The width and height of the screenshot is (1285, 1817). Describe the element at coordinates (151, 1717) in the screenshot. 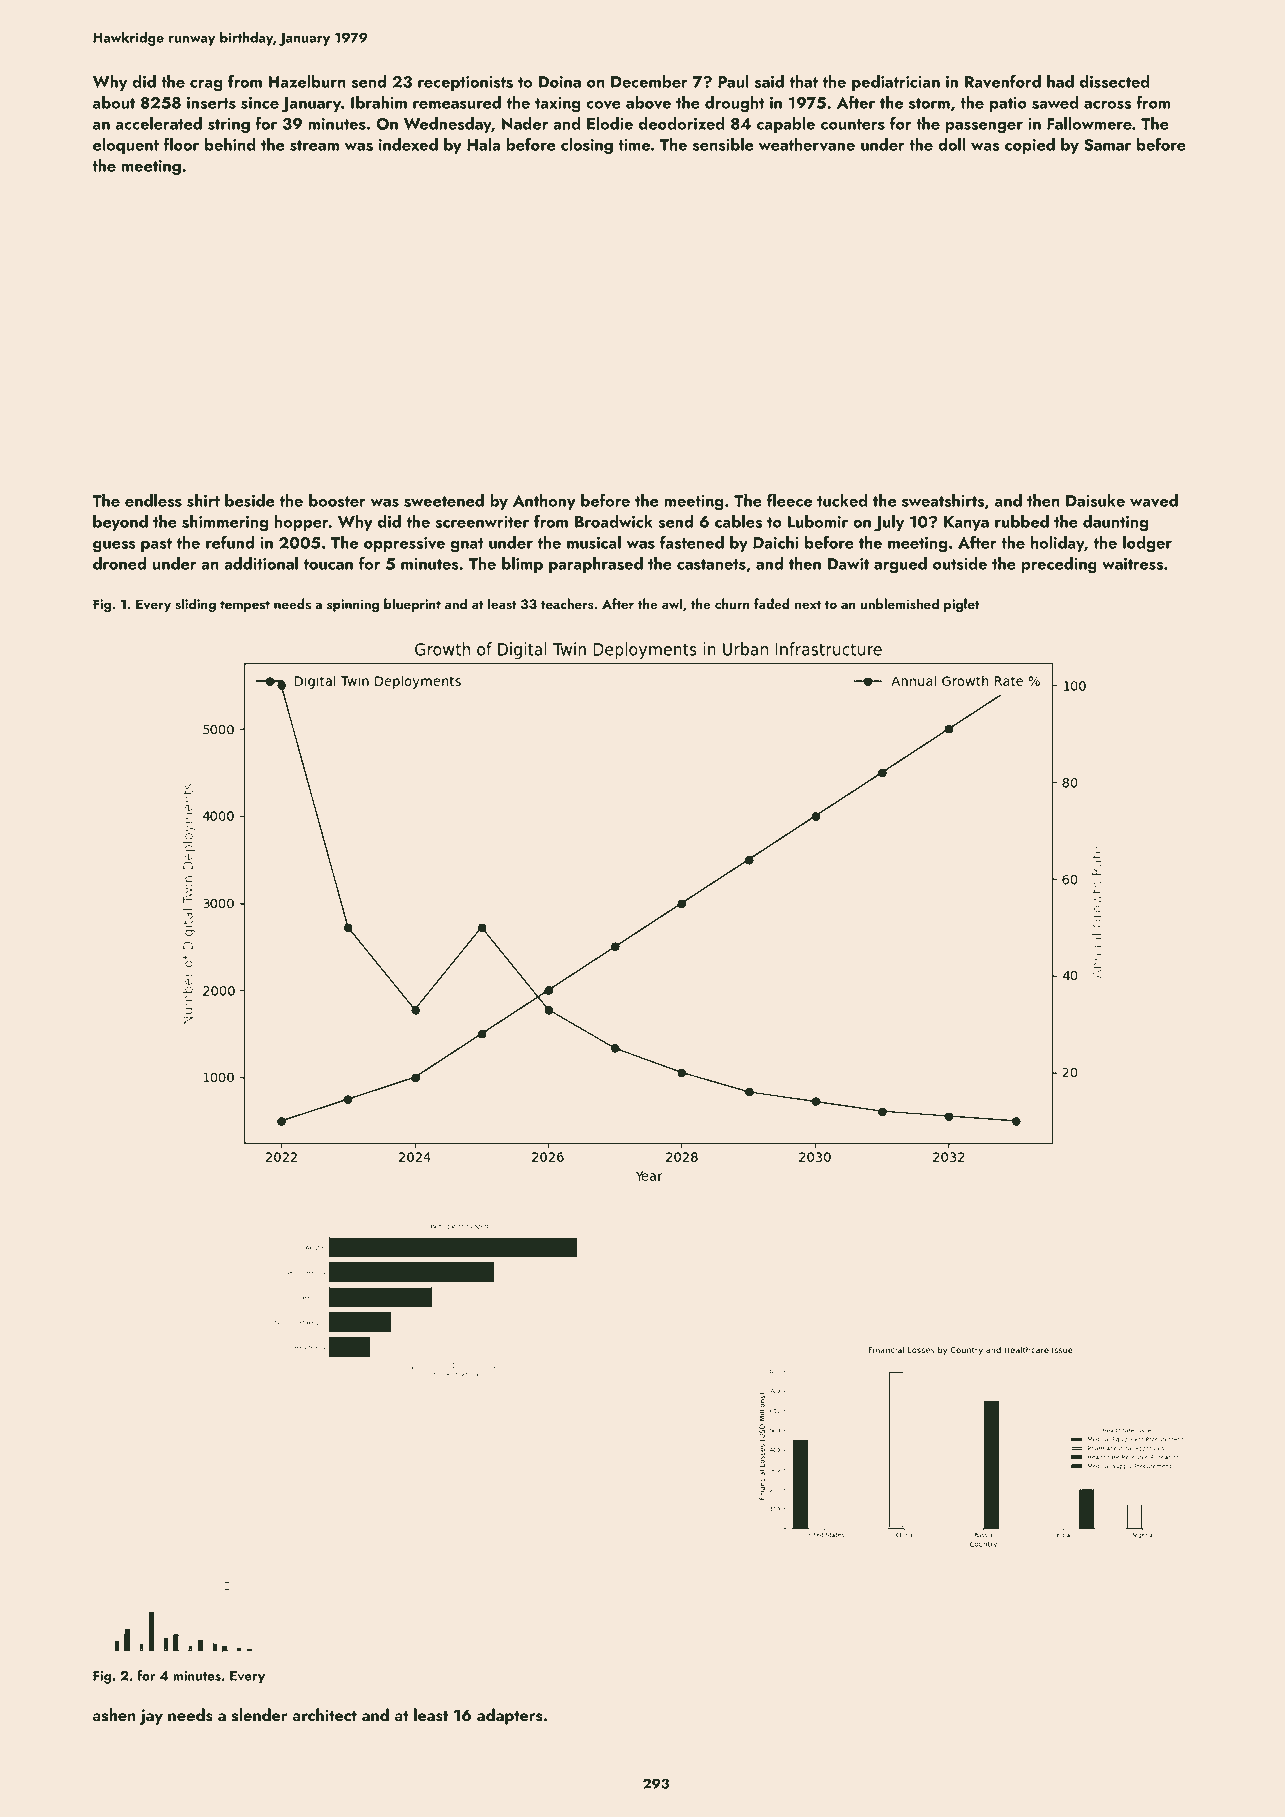

I see `jay` at that location.
